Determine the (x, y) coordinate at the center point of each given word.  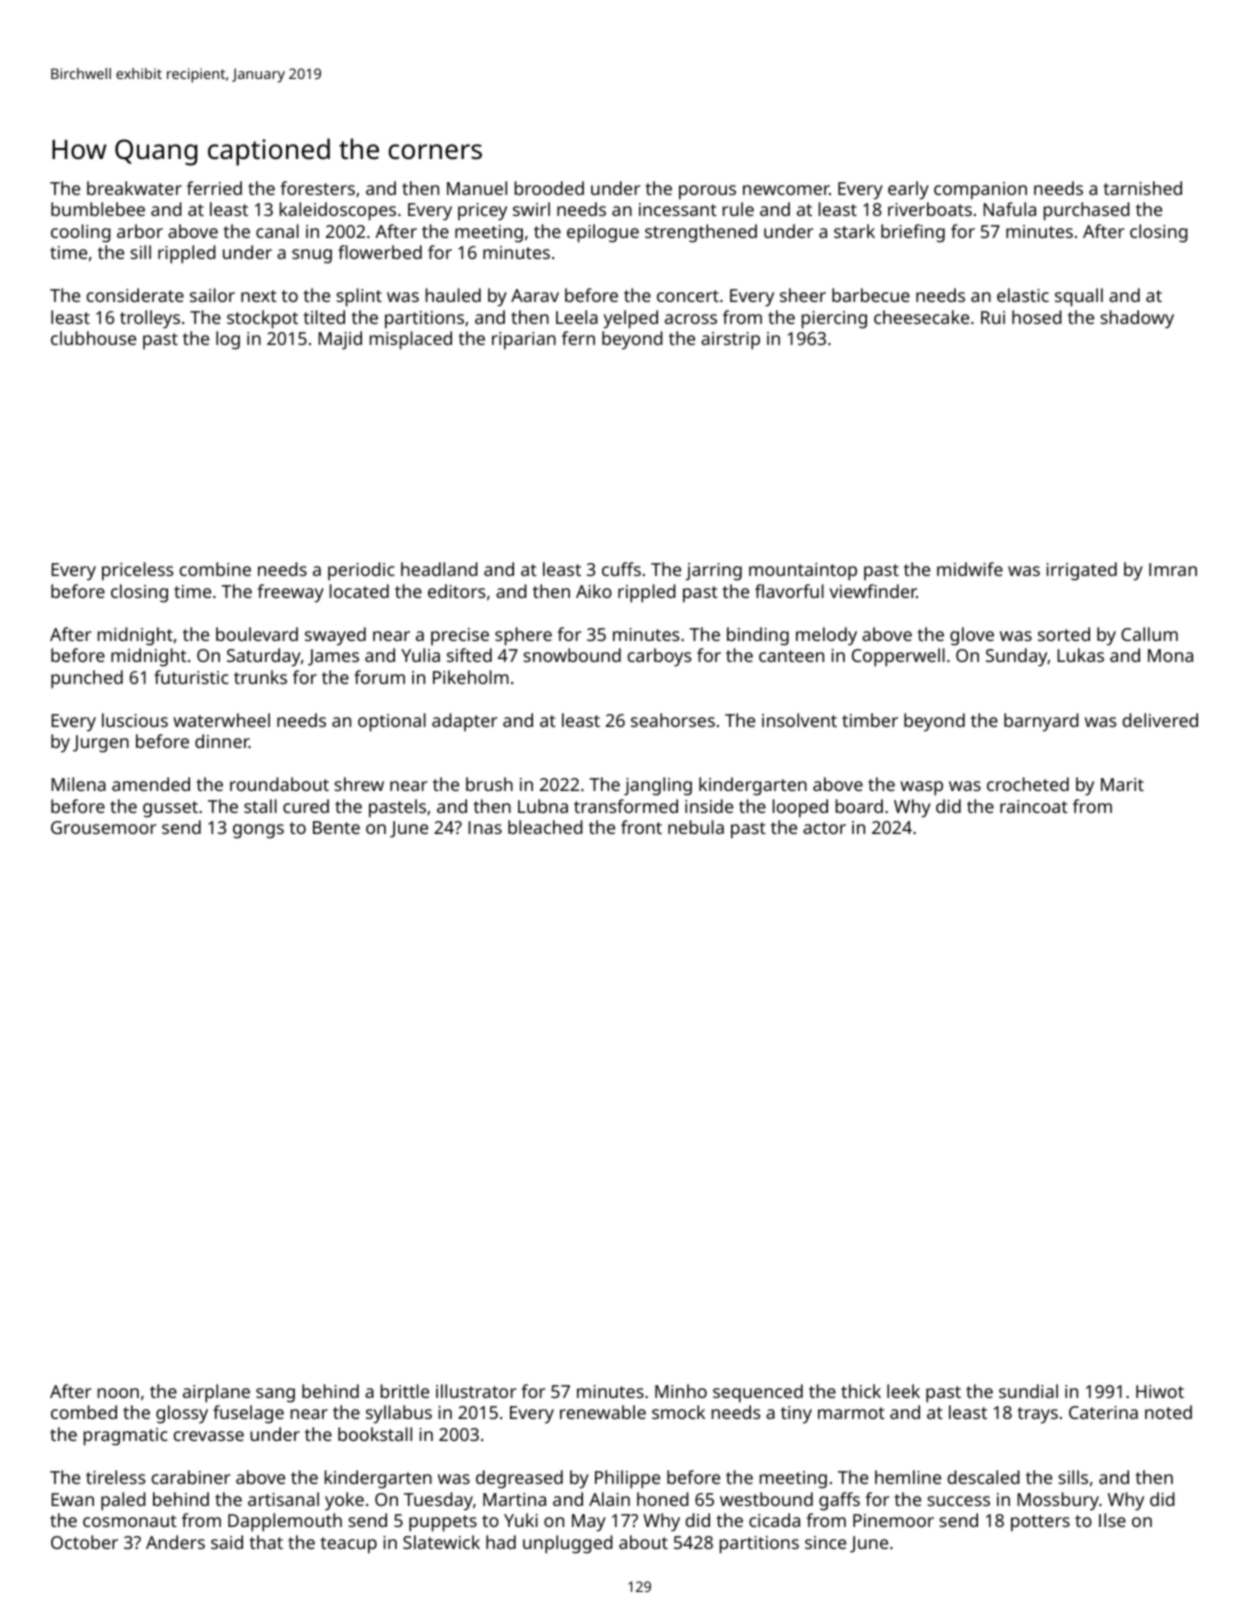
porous (707, 192)
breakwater (134, 188)
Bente (336, 827)
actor (824, 828)
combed (84, 1412)
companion (980, 191)
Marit (1122, 784)
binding (758, 636)
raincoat (1034, 806)
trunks (260, 677)
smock (678, 1412)
